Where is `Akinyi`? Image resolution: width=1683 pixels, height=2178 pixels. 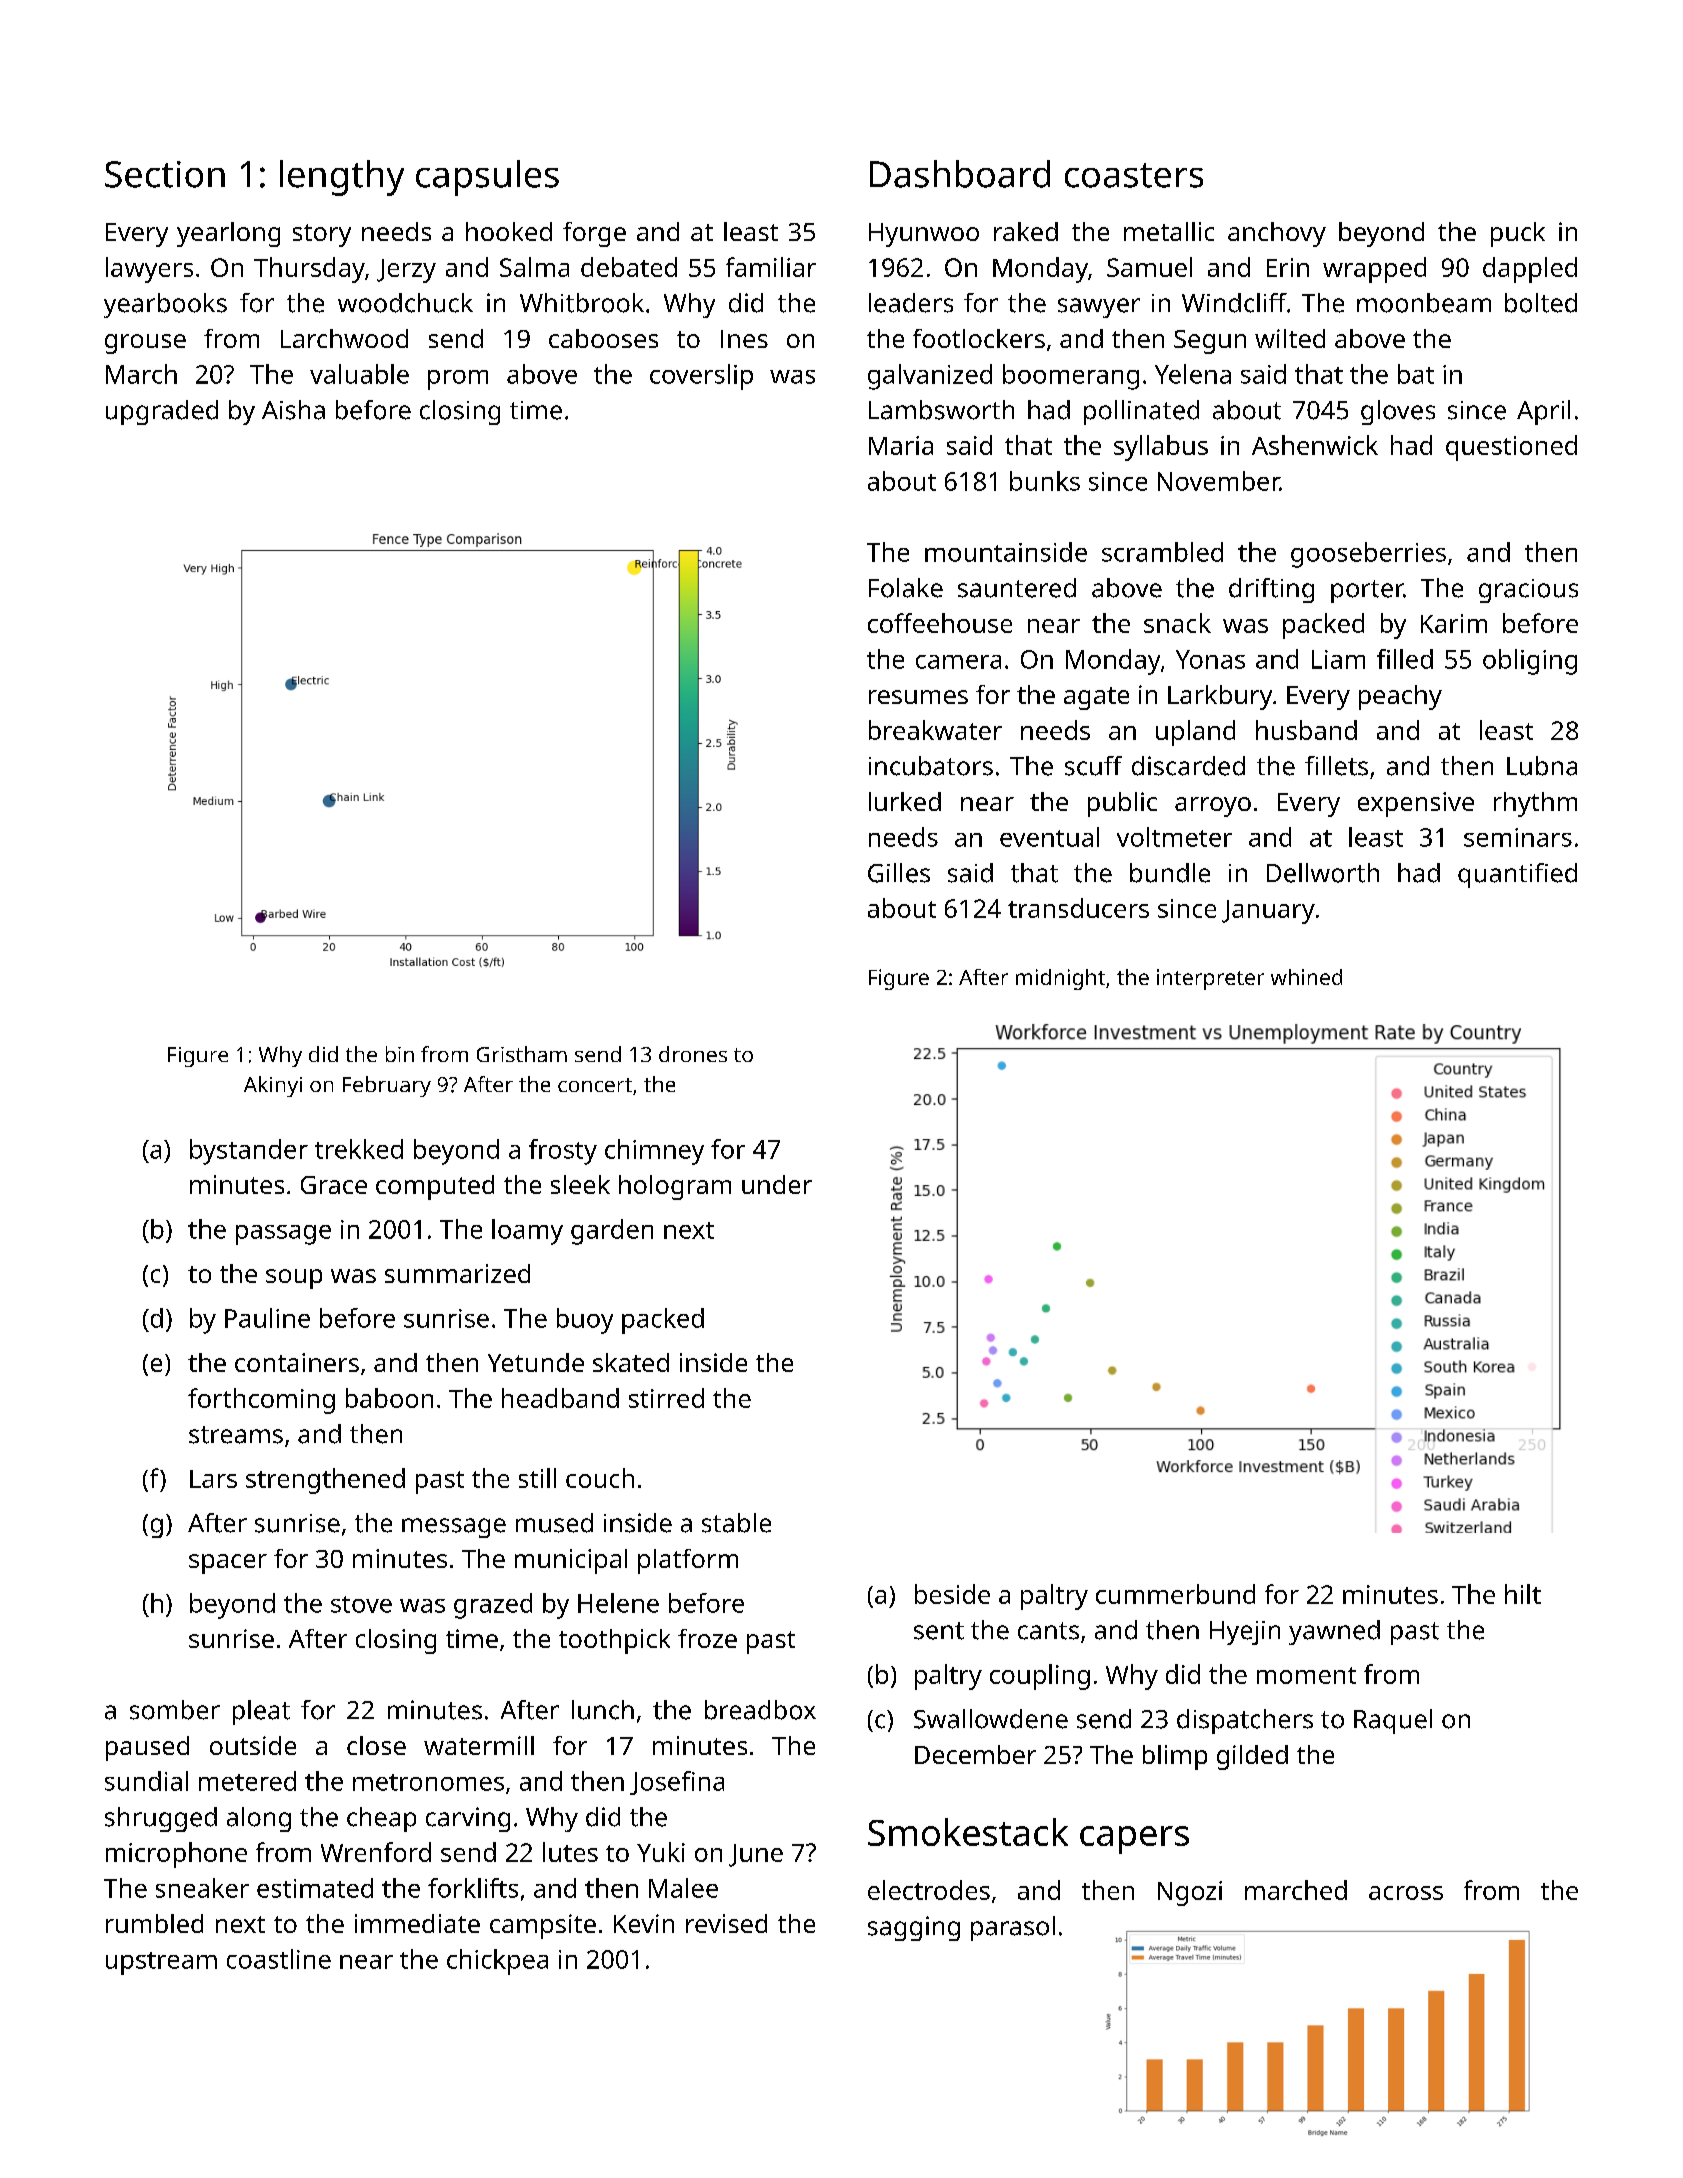
Akinyi is located at coordinates (273, 1086).
